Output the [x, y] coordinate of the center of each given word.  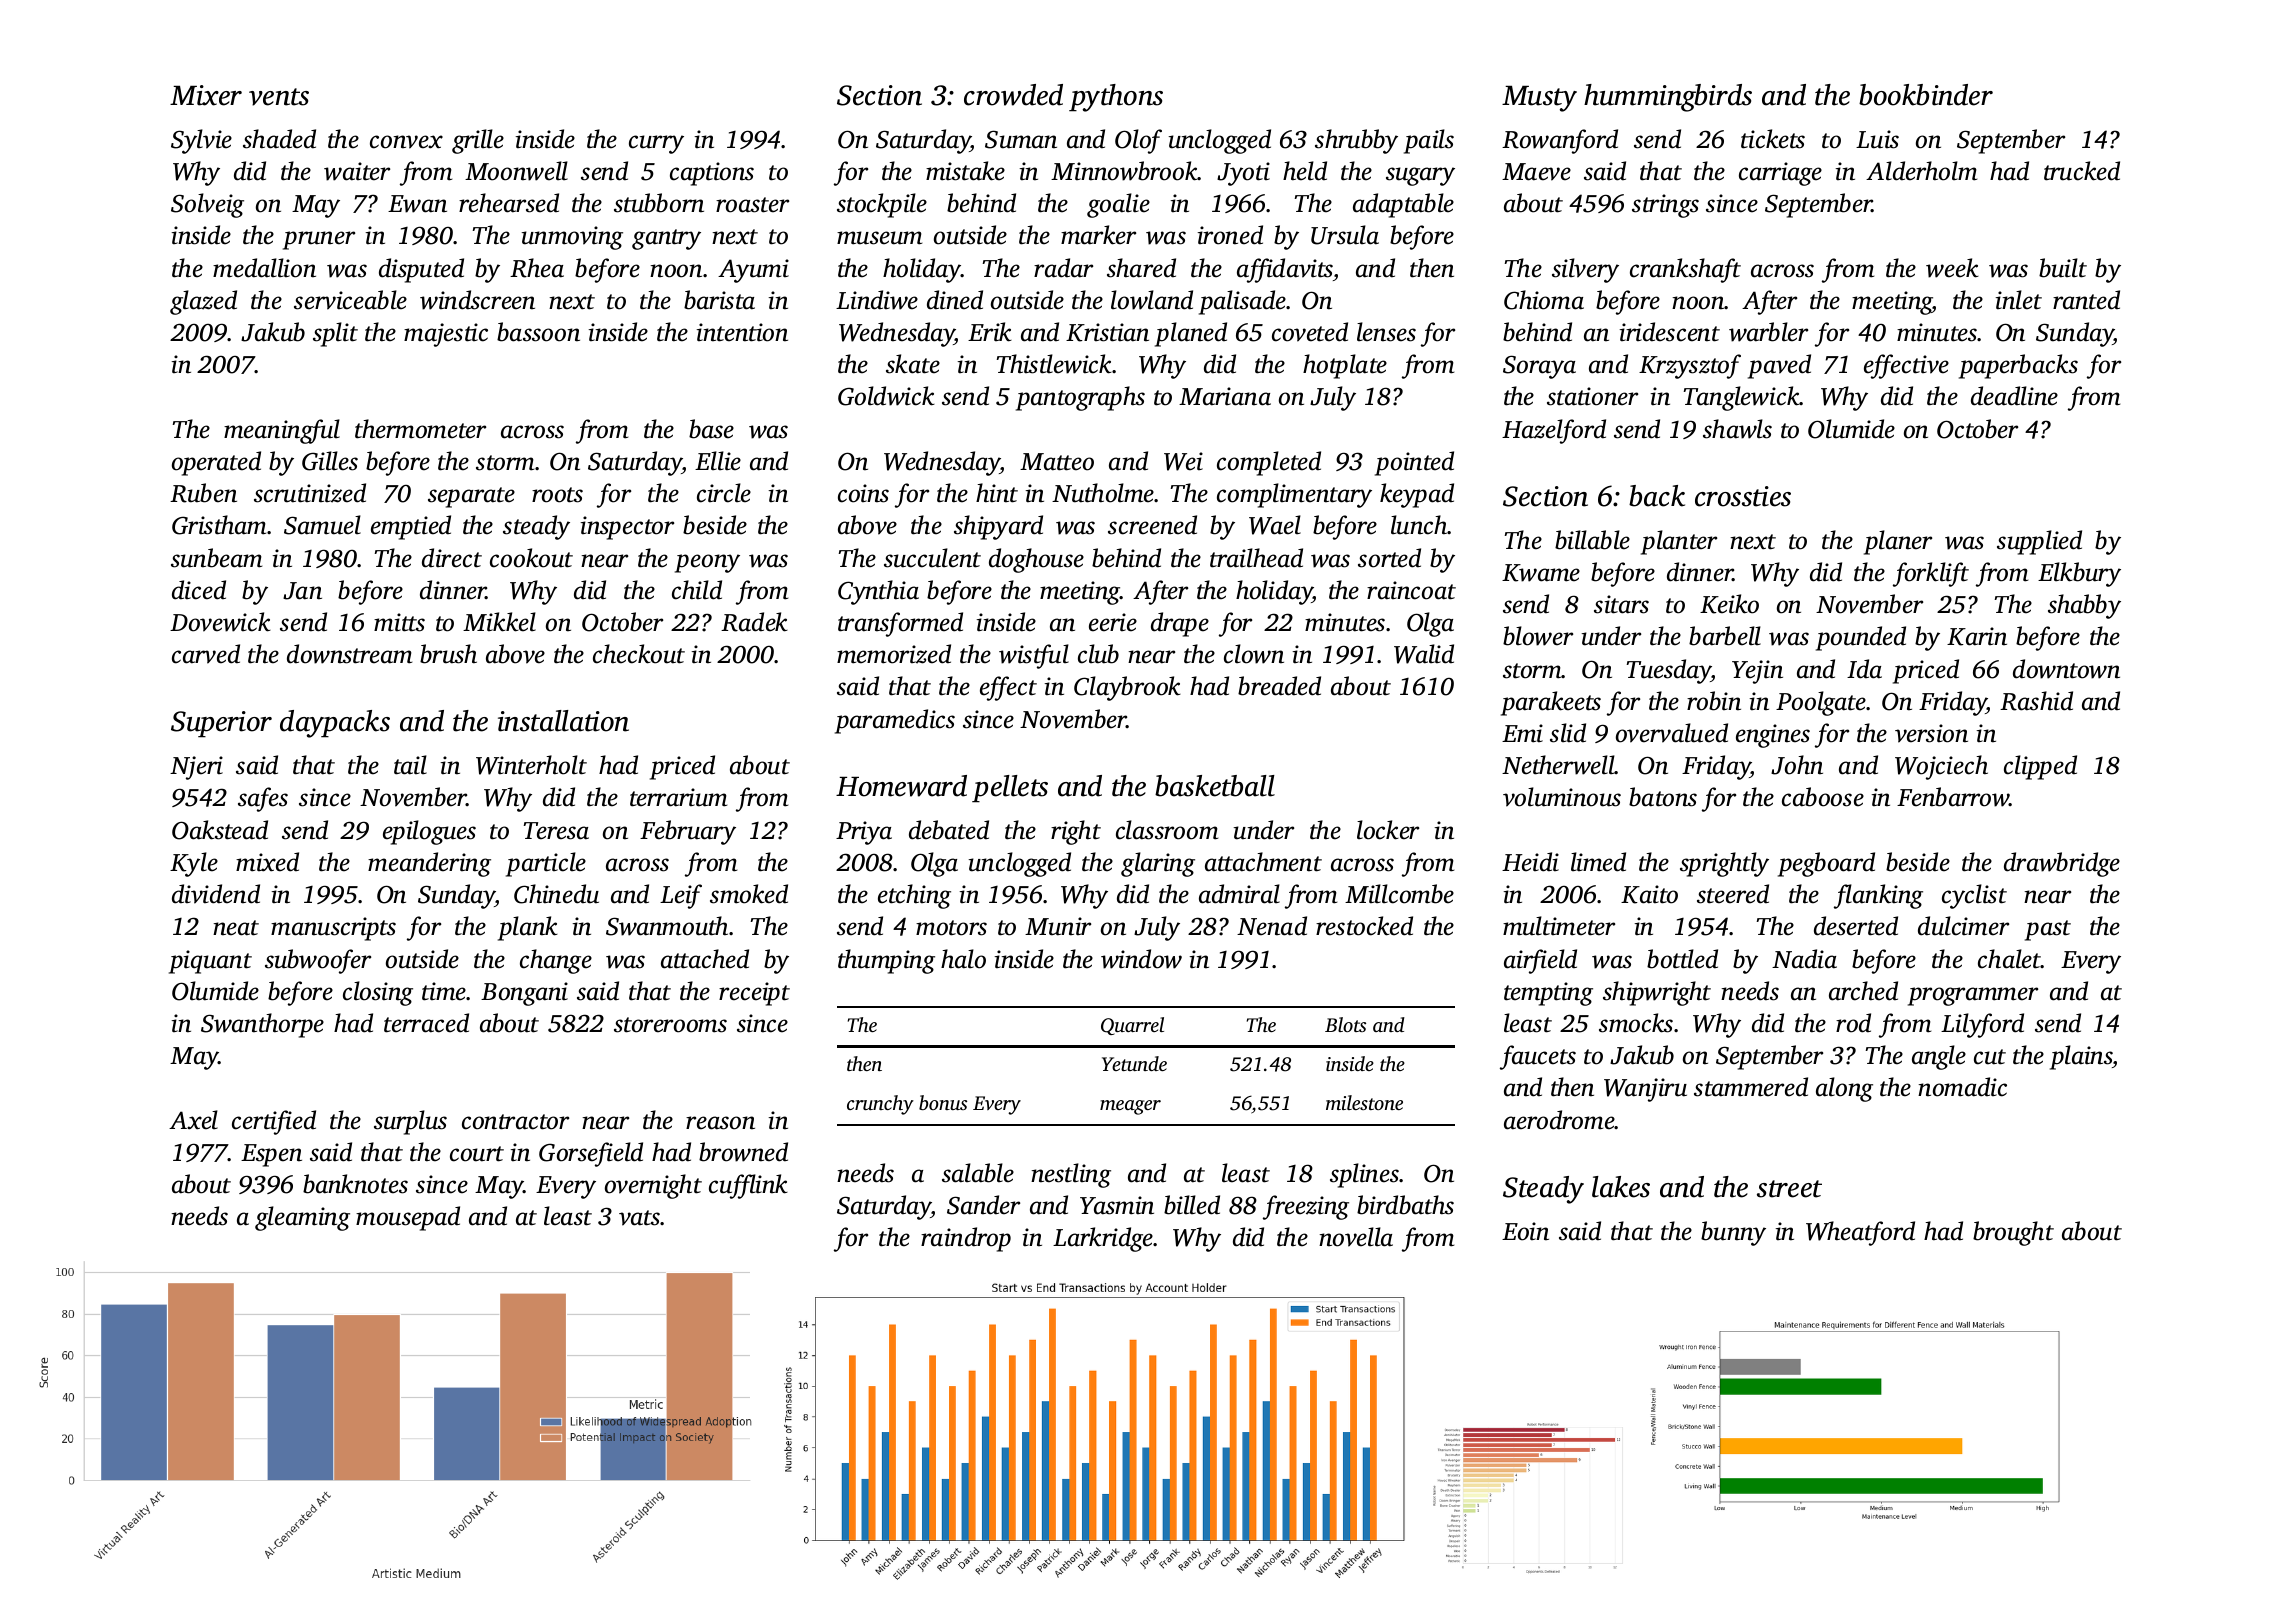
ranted [2086, 300]
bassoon [538, 332]
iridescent [1670, 332]
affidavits [1285, 270]
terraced [426, 1023]
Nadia [1804, 959]
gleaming [302, 1218]
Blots [1345, 1024]
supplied [2039, 542]
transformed [900, 624]
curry [656, 144]
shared [1141, 268]
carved [206, 654]
